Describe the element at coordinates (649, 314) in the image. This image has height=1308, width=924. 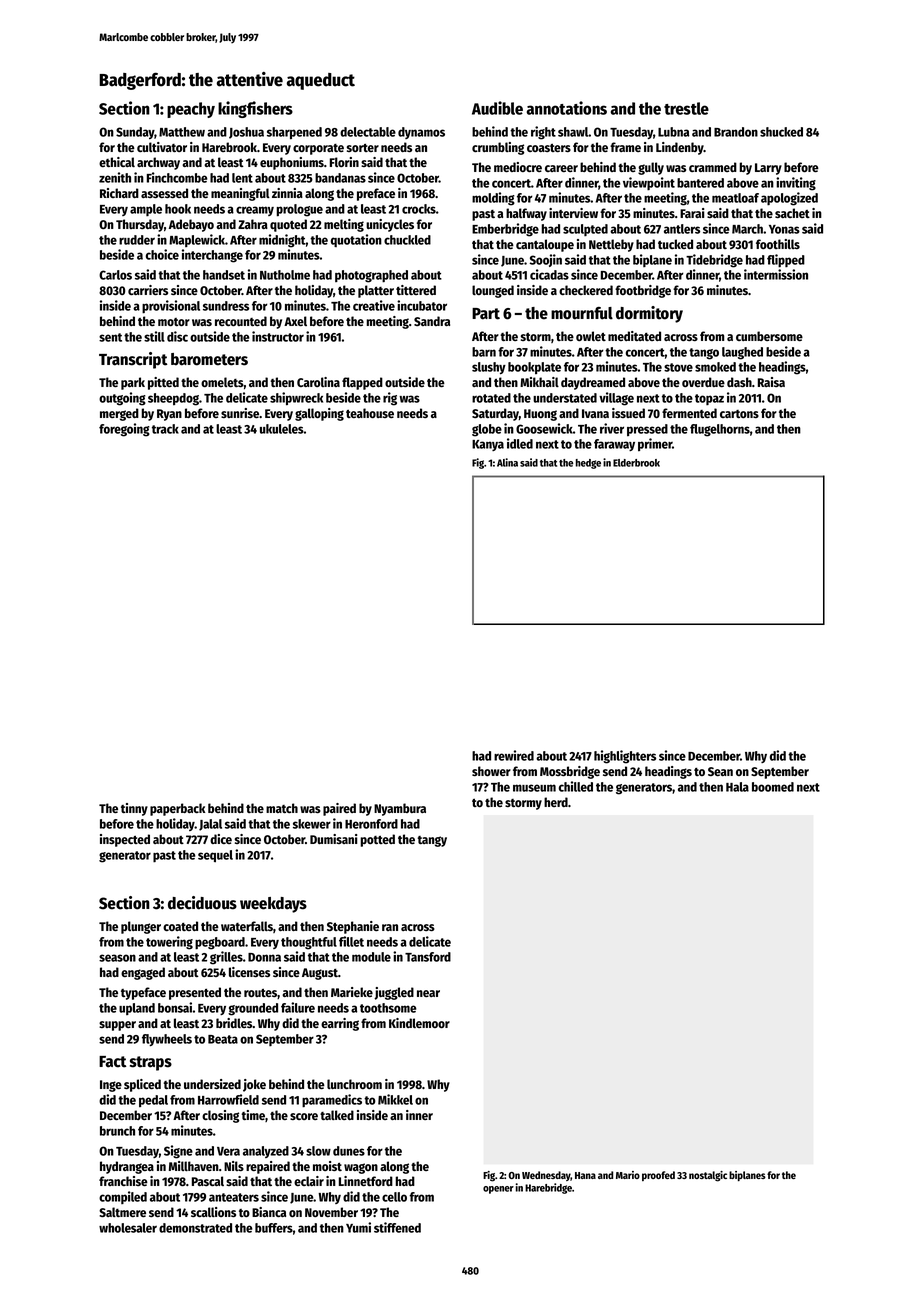
I see `dormitory` at that location.
